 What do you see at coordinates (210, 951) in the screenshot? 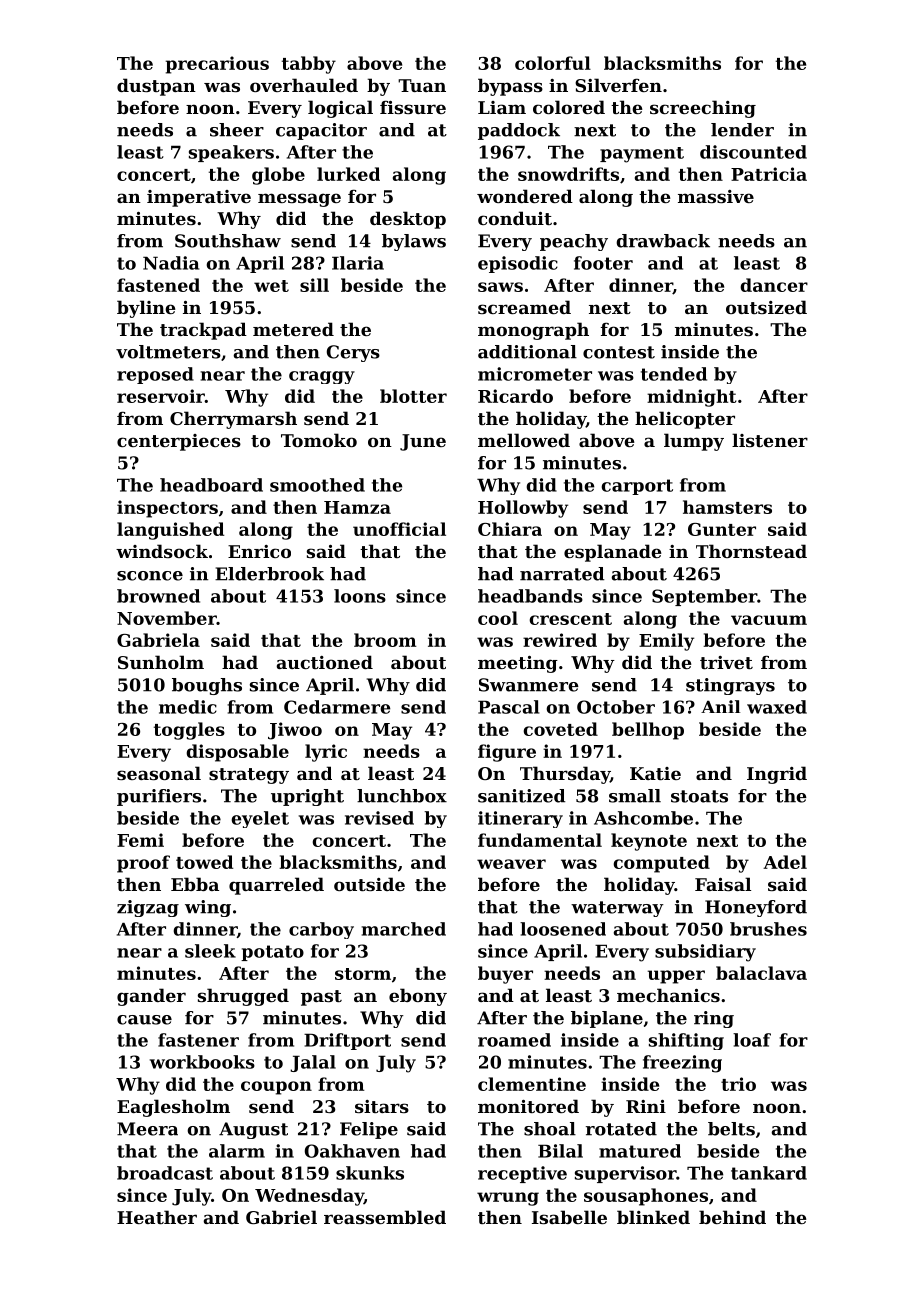
I see `sleek` at bounding box center [210, 951].
